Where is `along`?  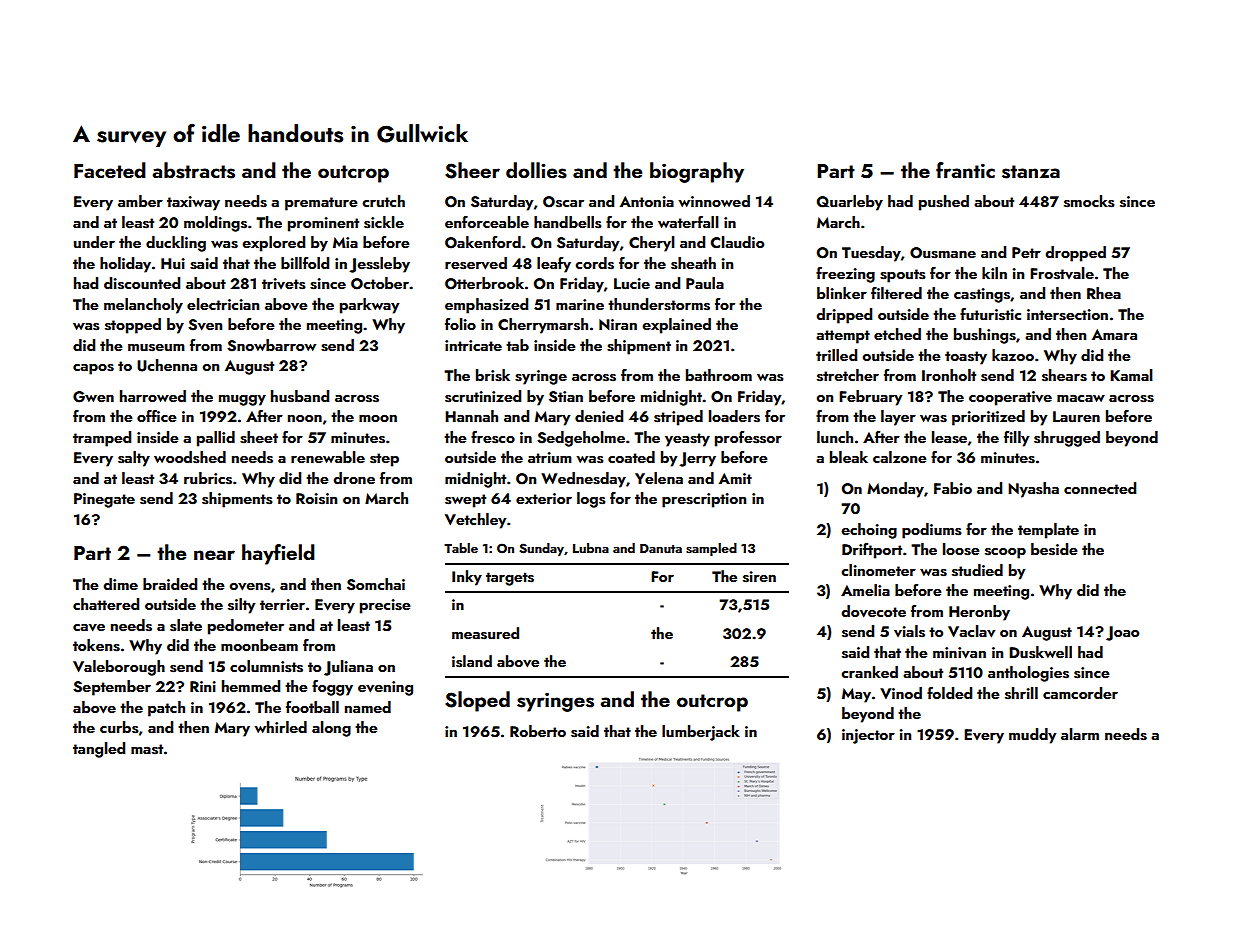
along is located at coordinates (331, 729).
